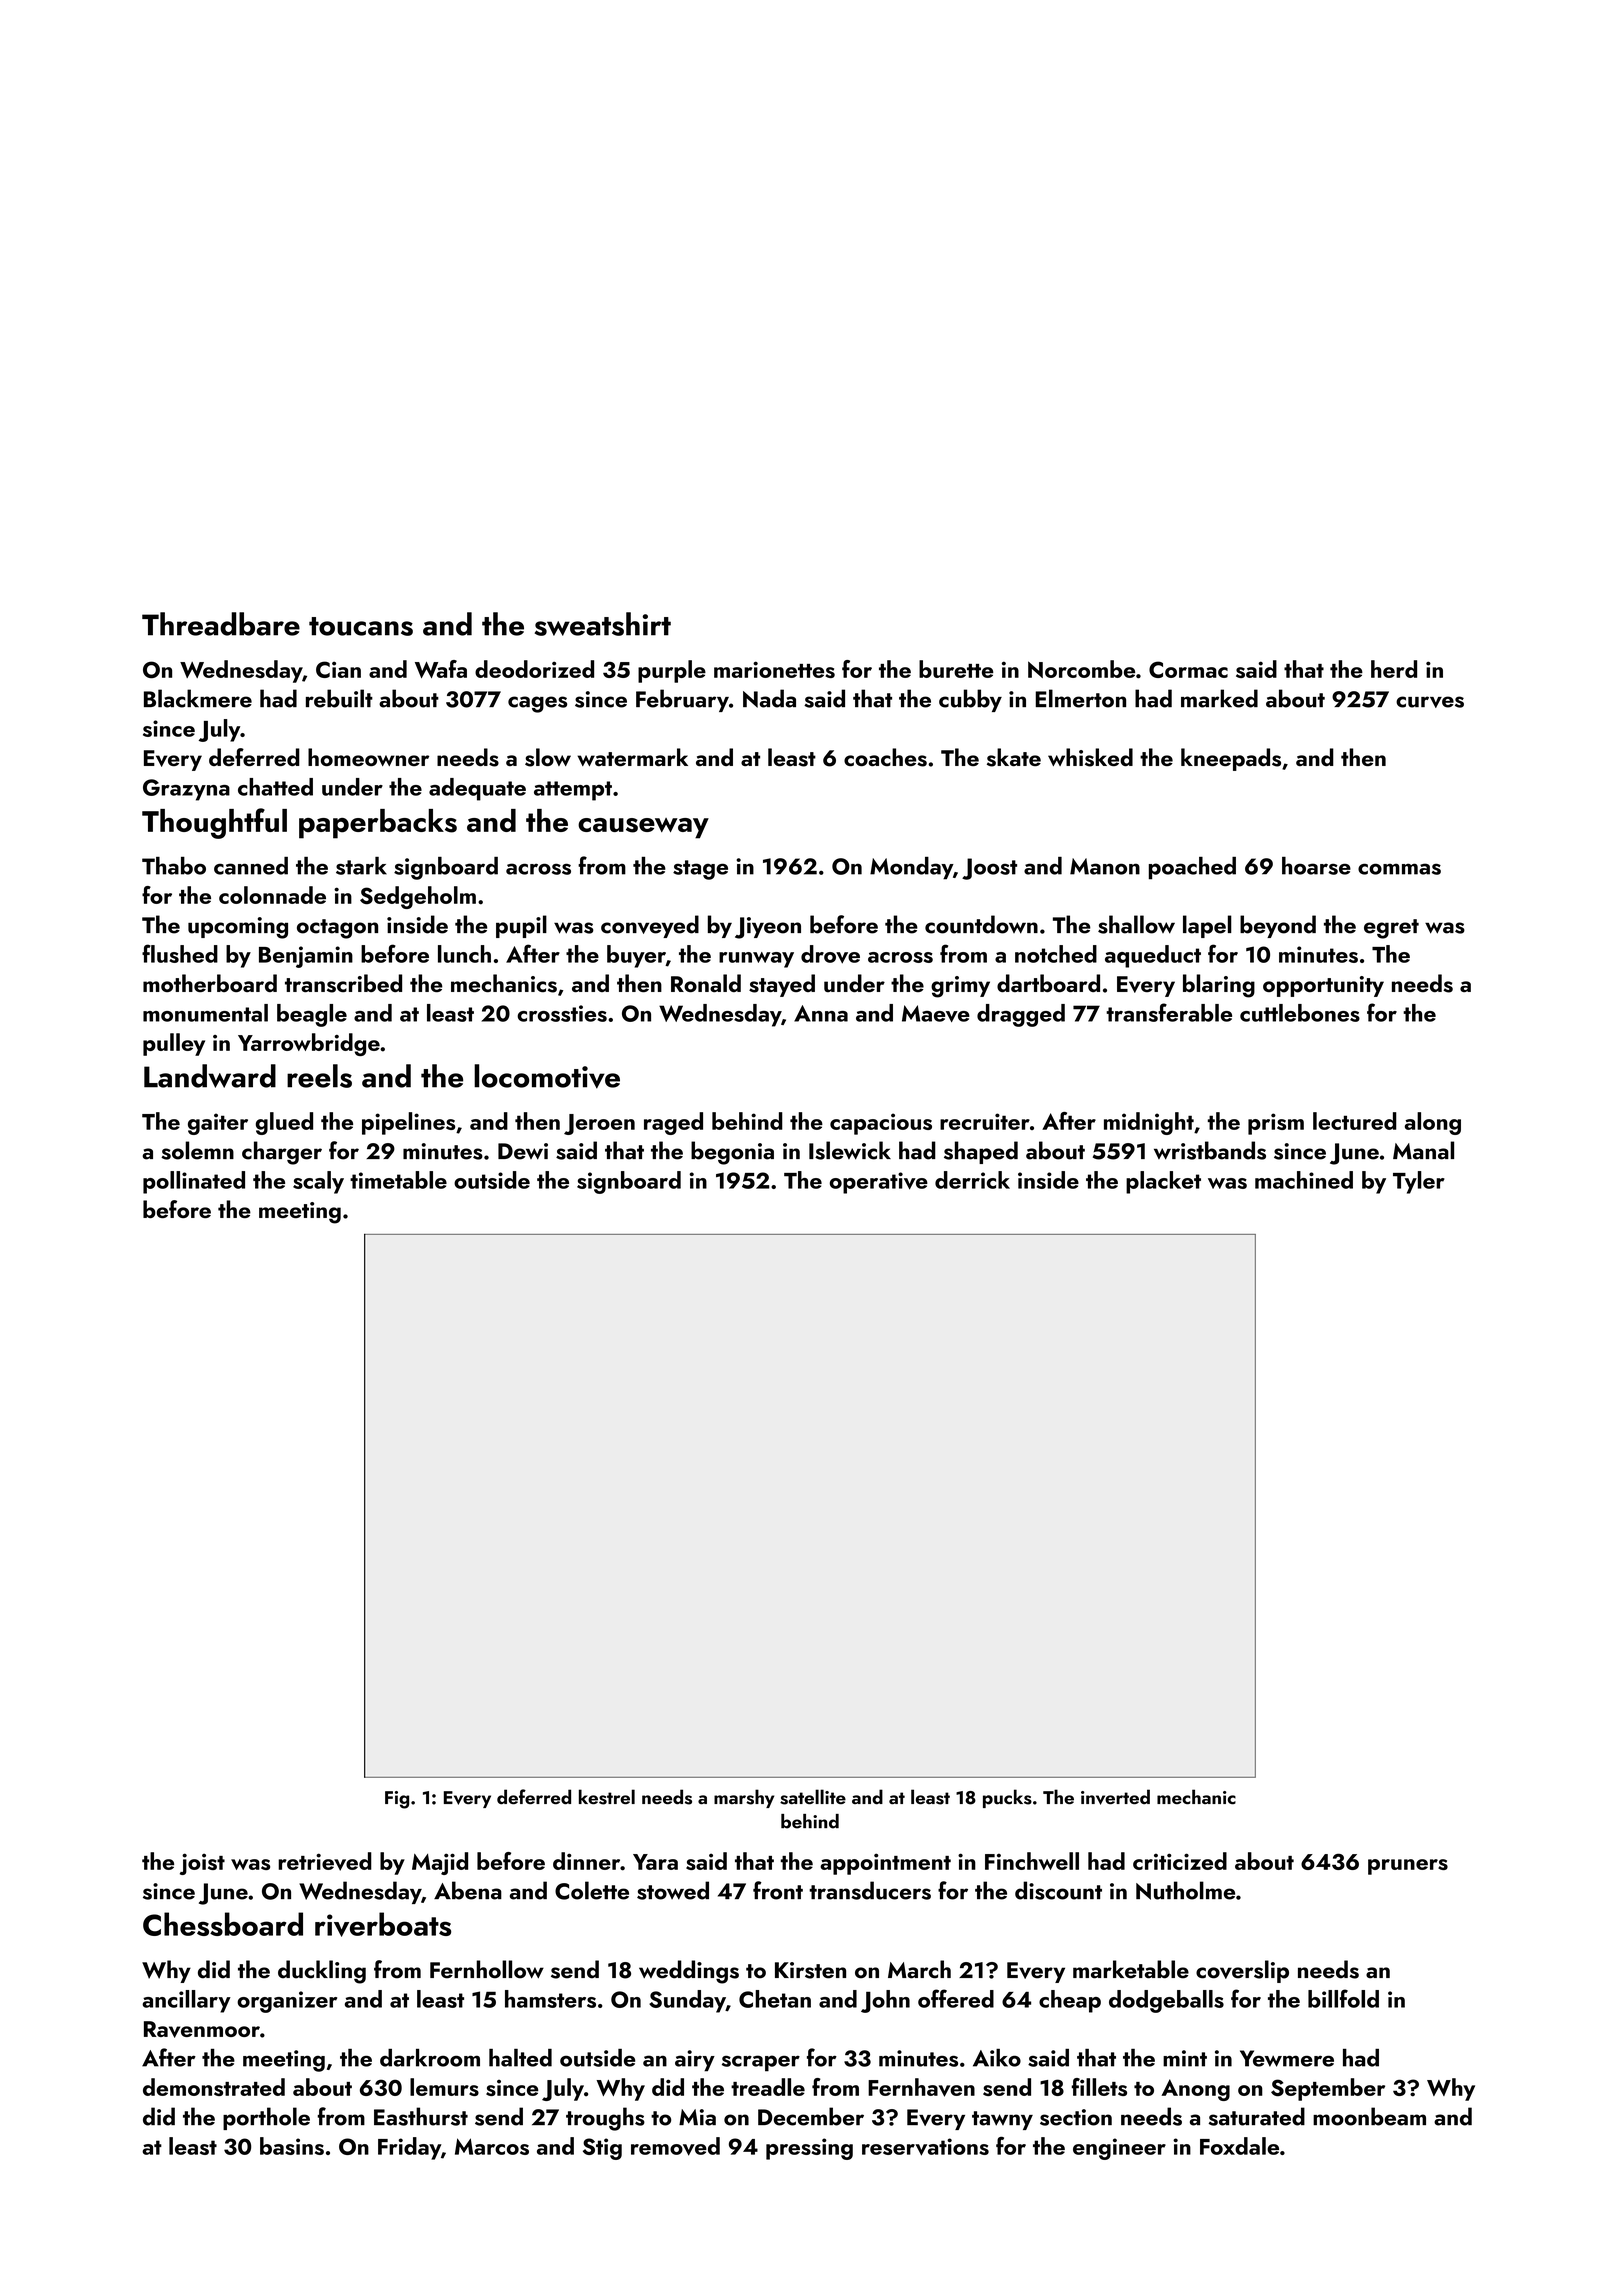  Describe the element at coordinates (1394, 669) in the screenshot. I see `herd` at that location.
